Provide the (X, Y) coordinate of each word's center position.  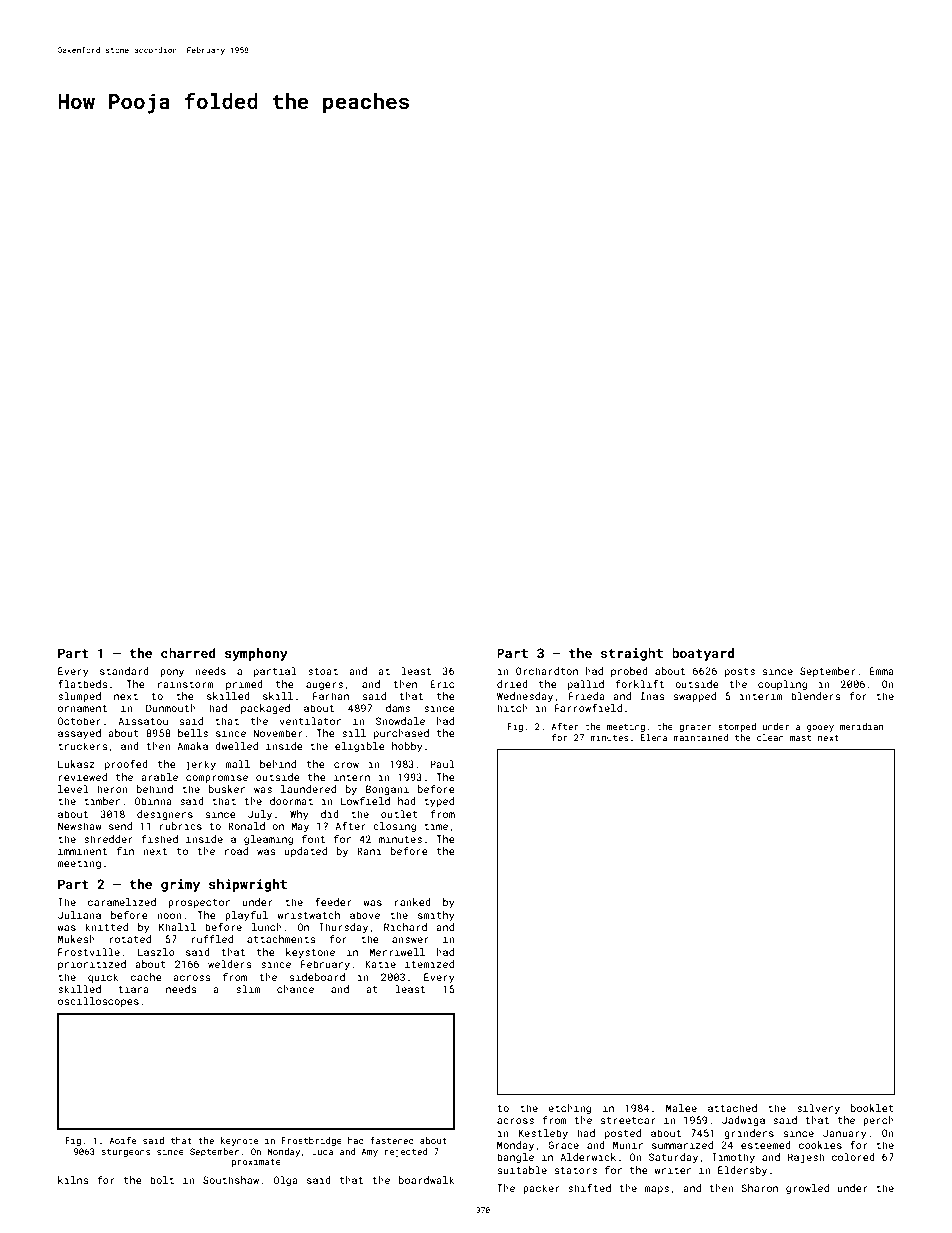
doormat (291, 801)
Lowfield (365, 801)
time (436, 826)
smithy (436, 916)
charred (188, 653)
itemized (429, 964)
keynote (239, 1141)
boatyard (703, 654)
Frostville (89, 952)
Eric (442, 684)
